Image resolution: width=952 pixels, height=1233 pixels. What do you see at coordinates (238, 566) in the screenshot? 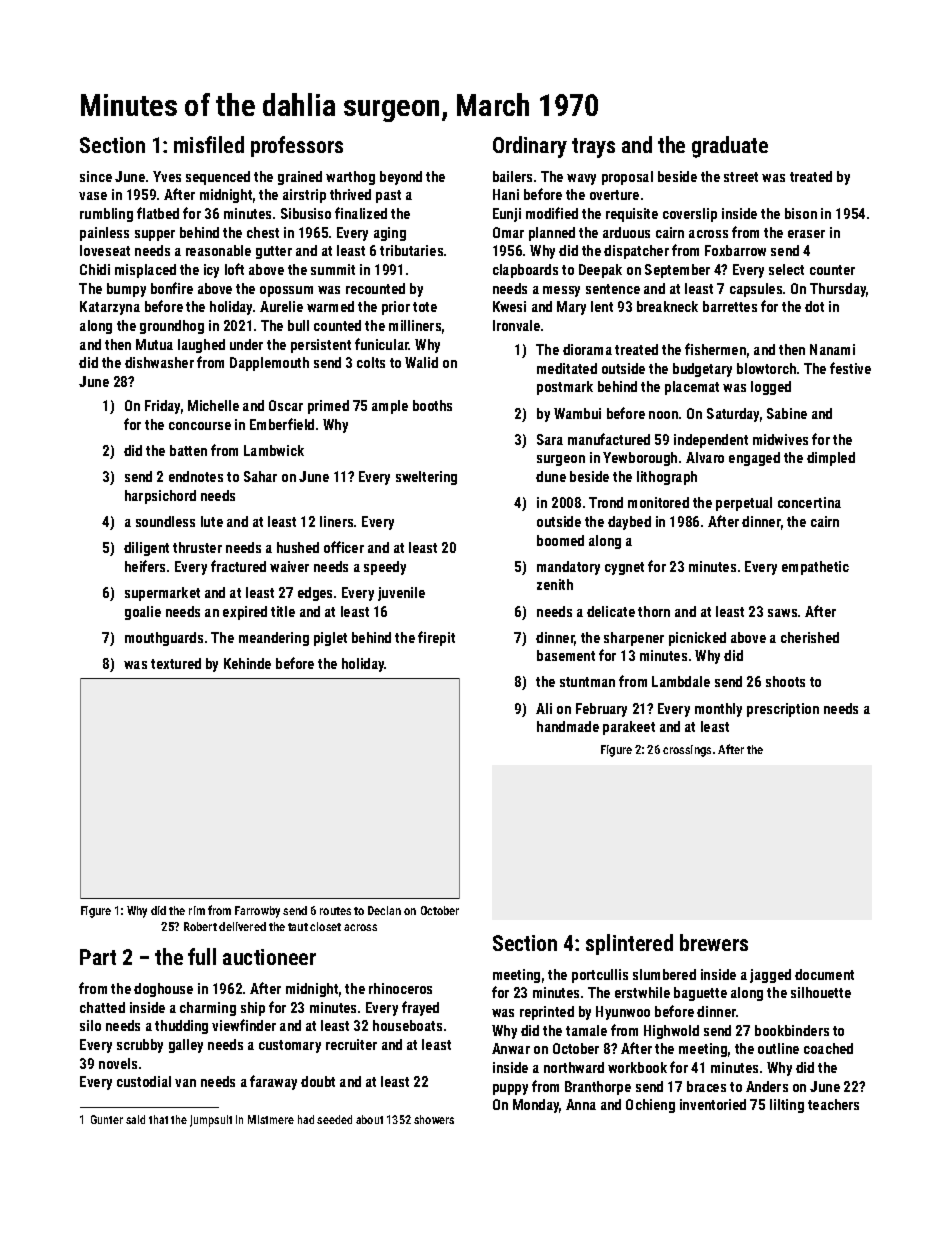
I see `fractured` at bounding box center [238, 566].
